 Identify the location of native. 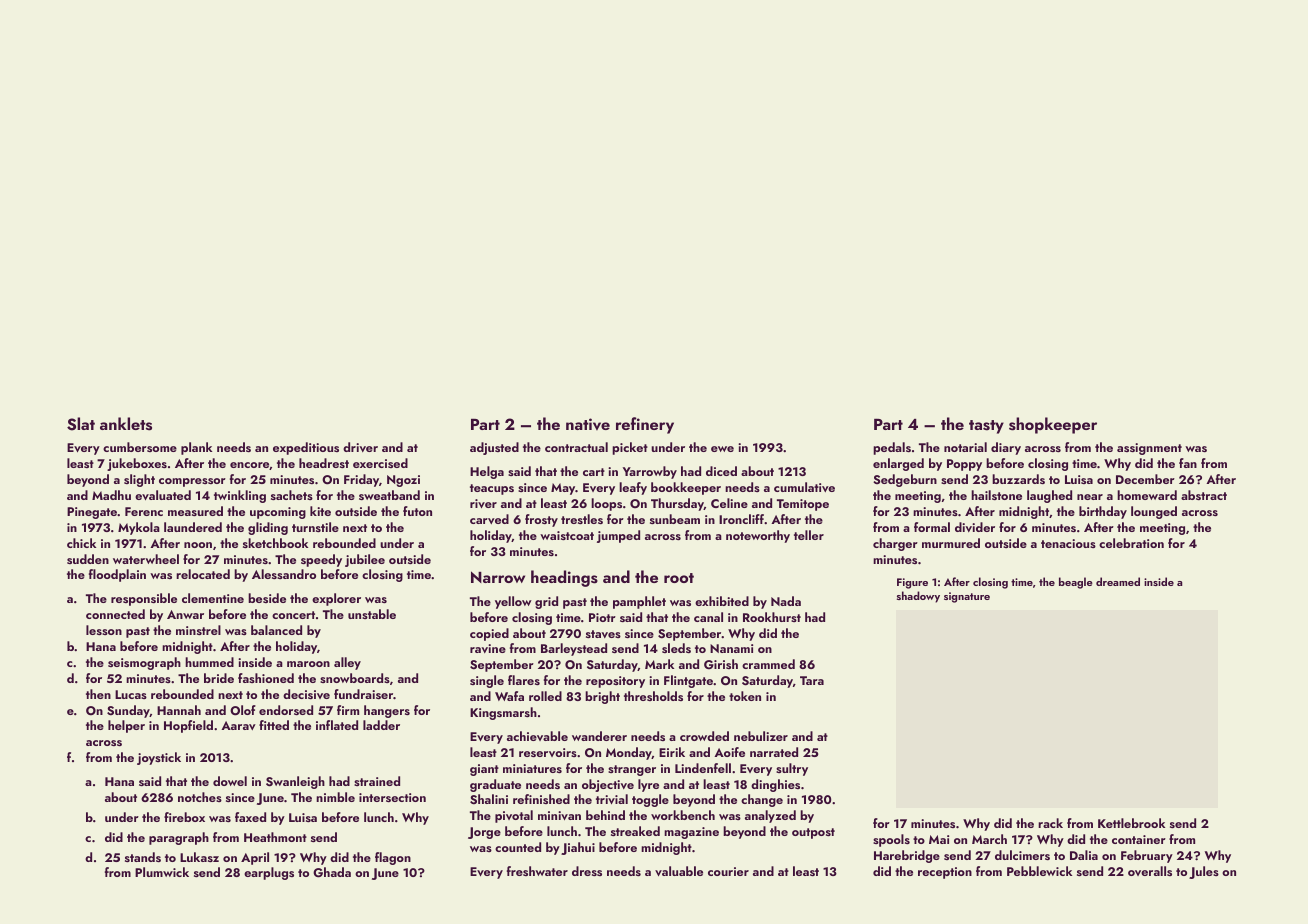
(588, 424).
